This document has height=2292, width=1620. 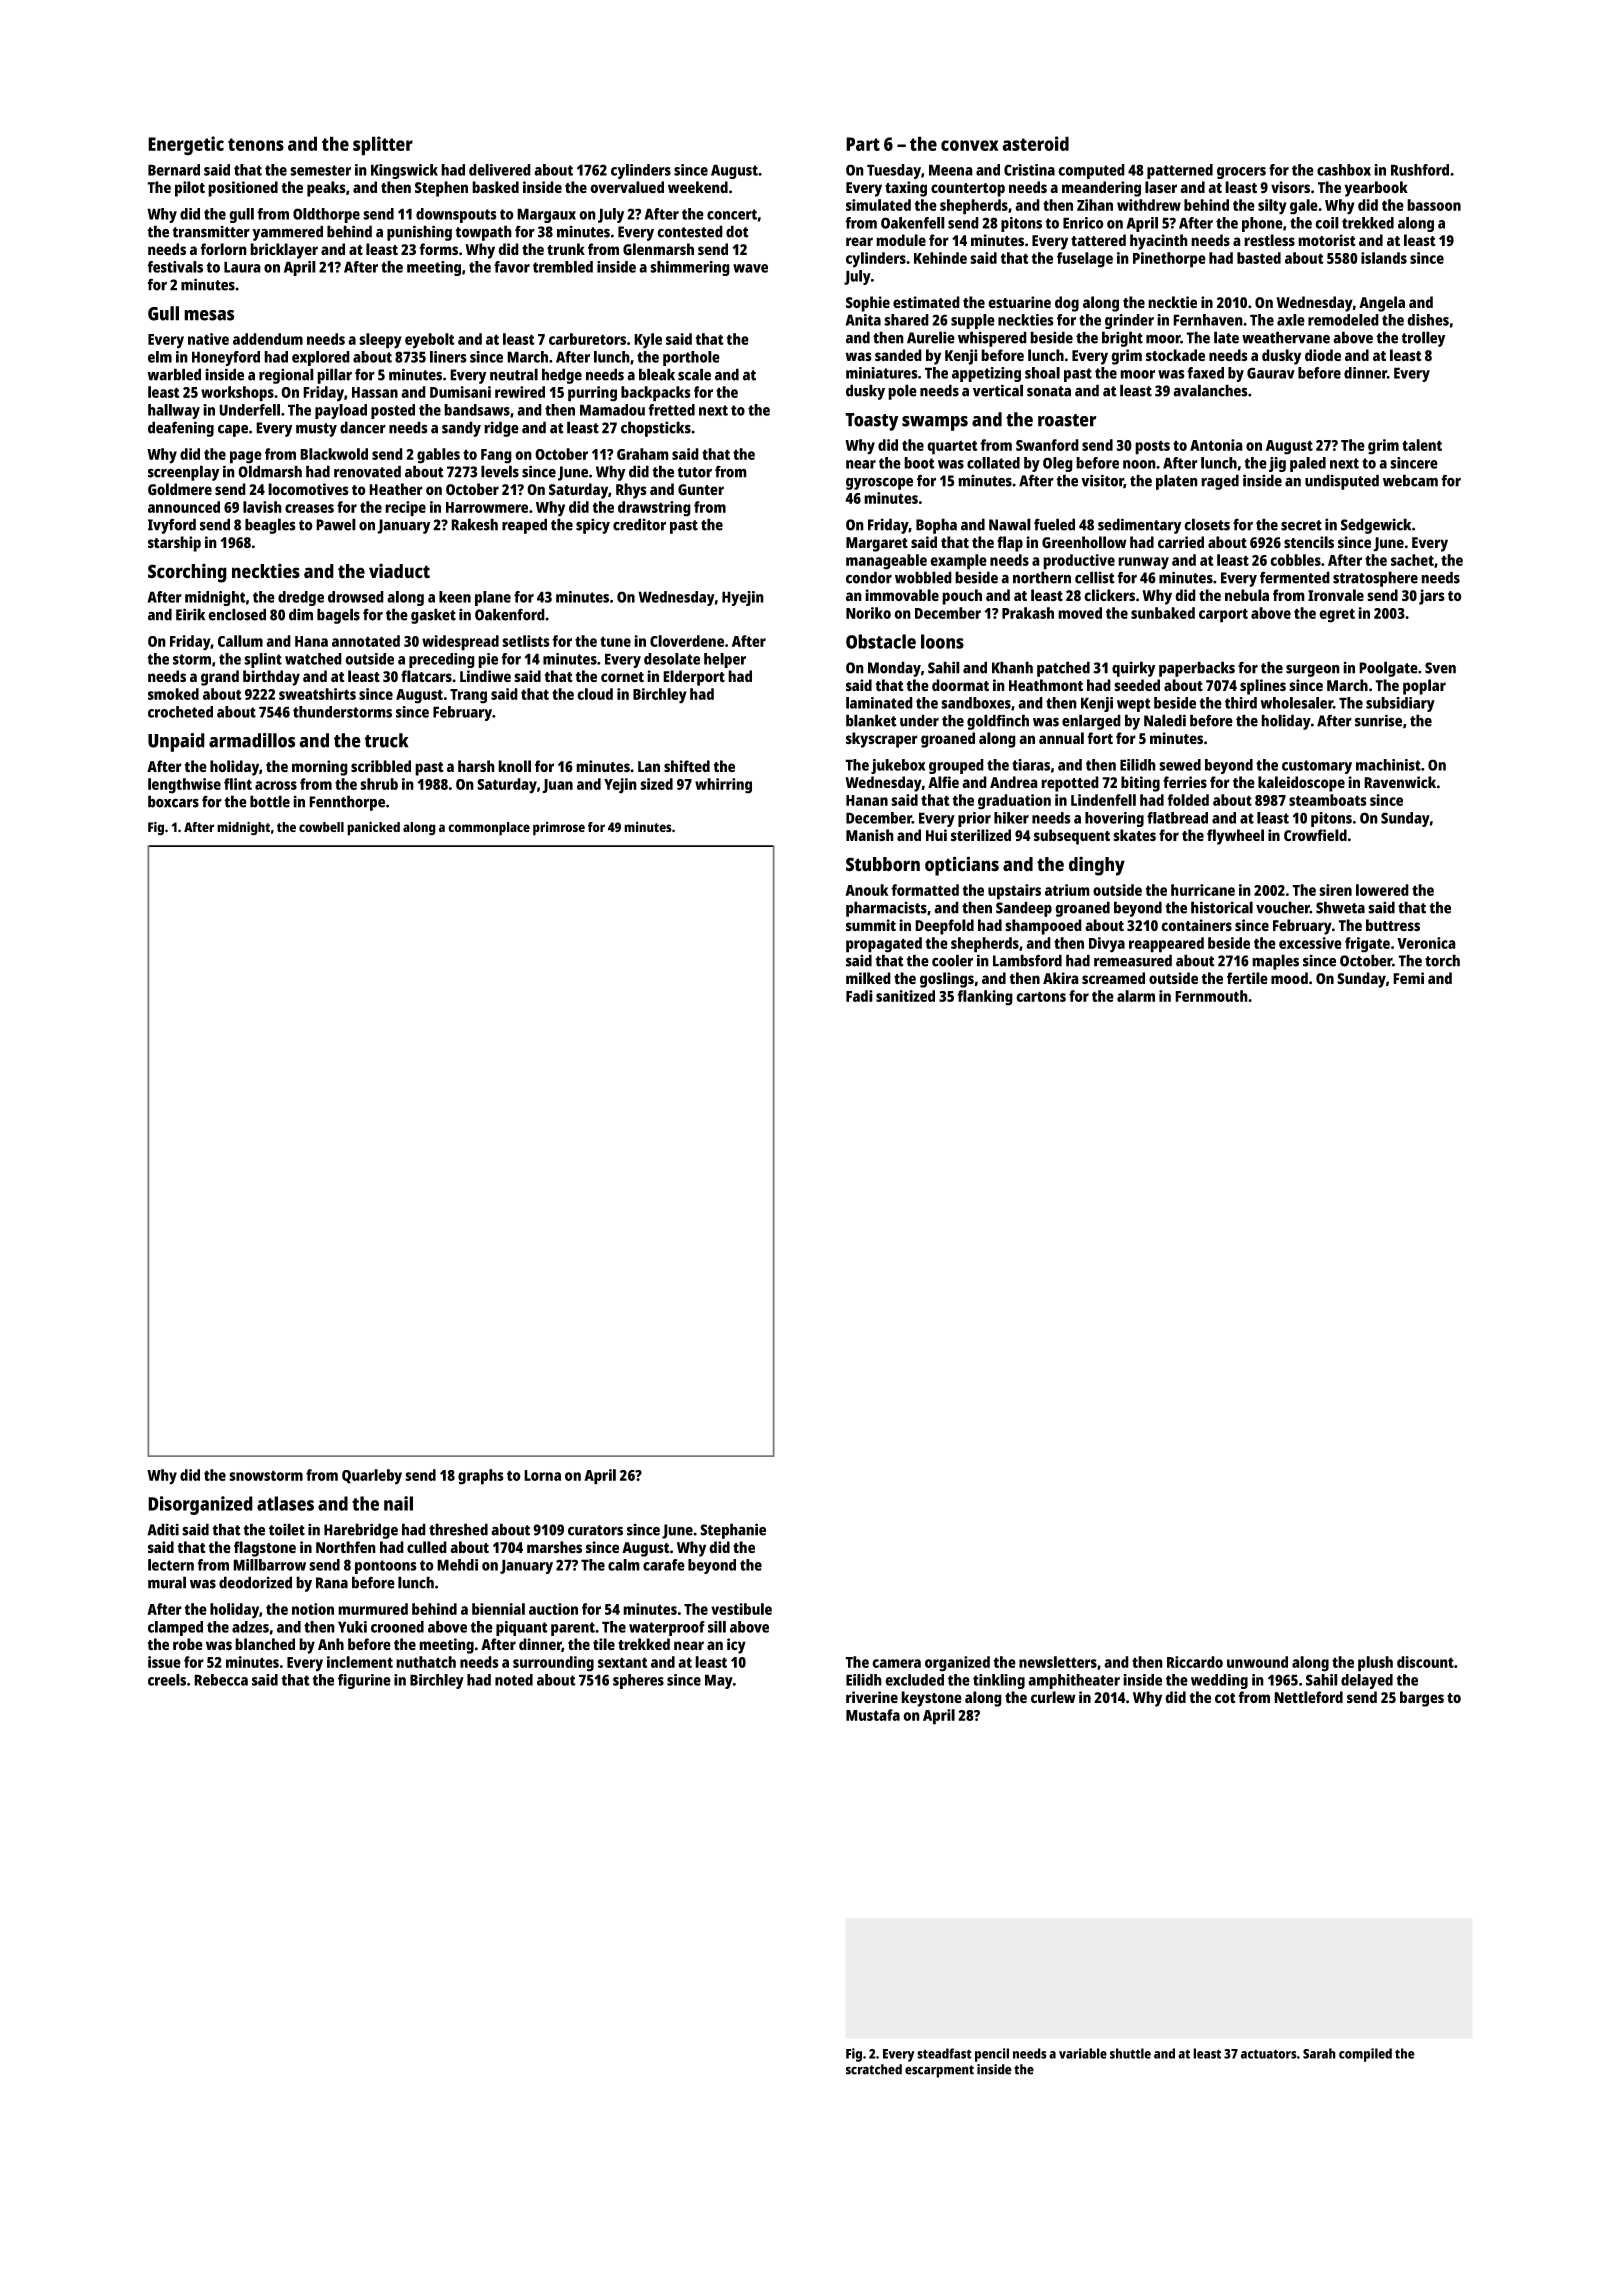 I want to click on weekend, so click(x=698, y=187).
